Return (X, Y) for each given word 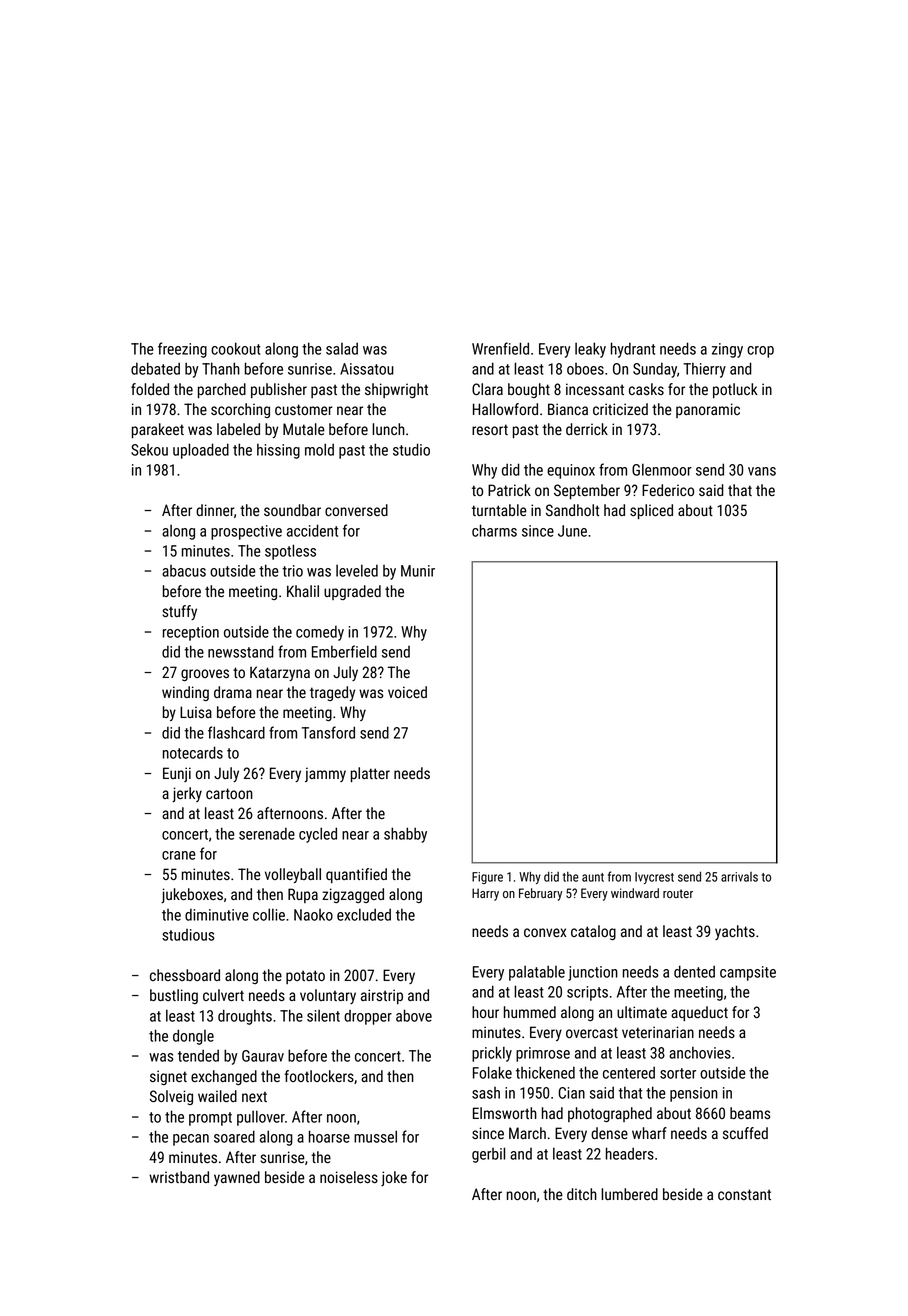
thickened (545, 1072)
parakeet (158, 430)
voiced (407, 692)
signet (168, 1077)
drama (233, 692)
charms (494, 530)
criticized (620, 409)
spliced (651, 511)
